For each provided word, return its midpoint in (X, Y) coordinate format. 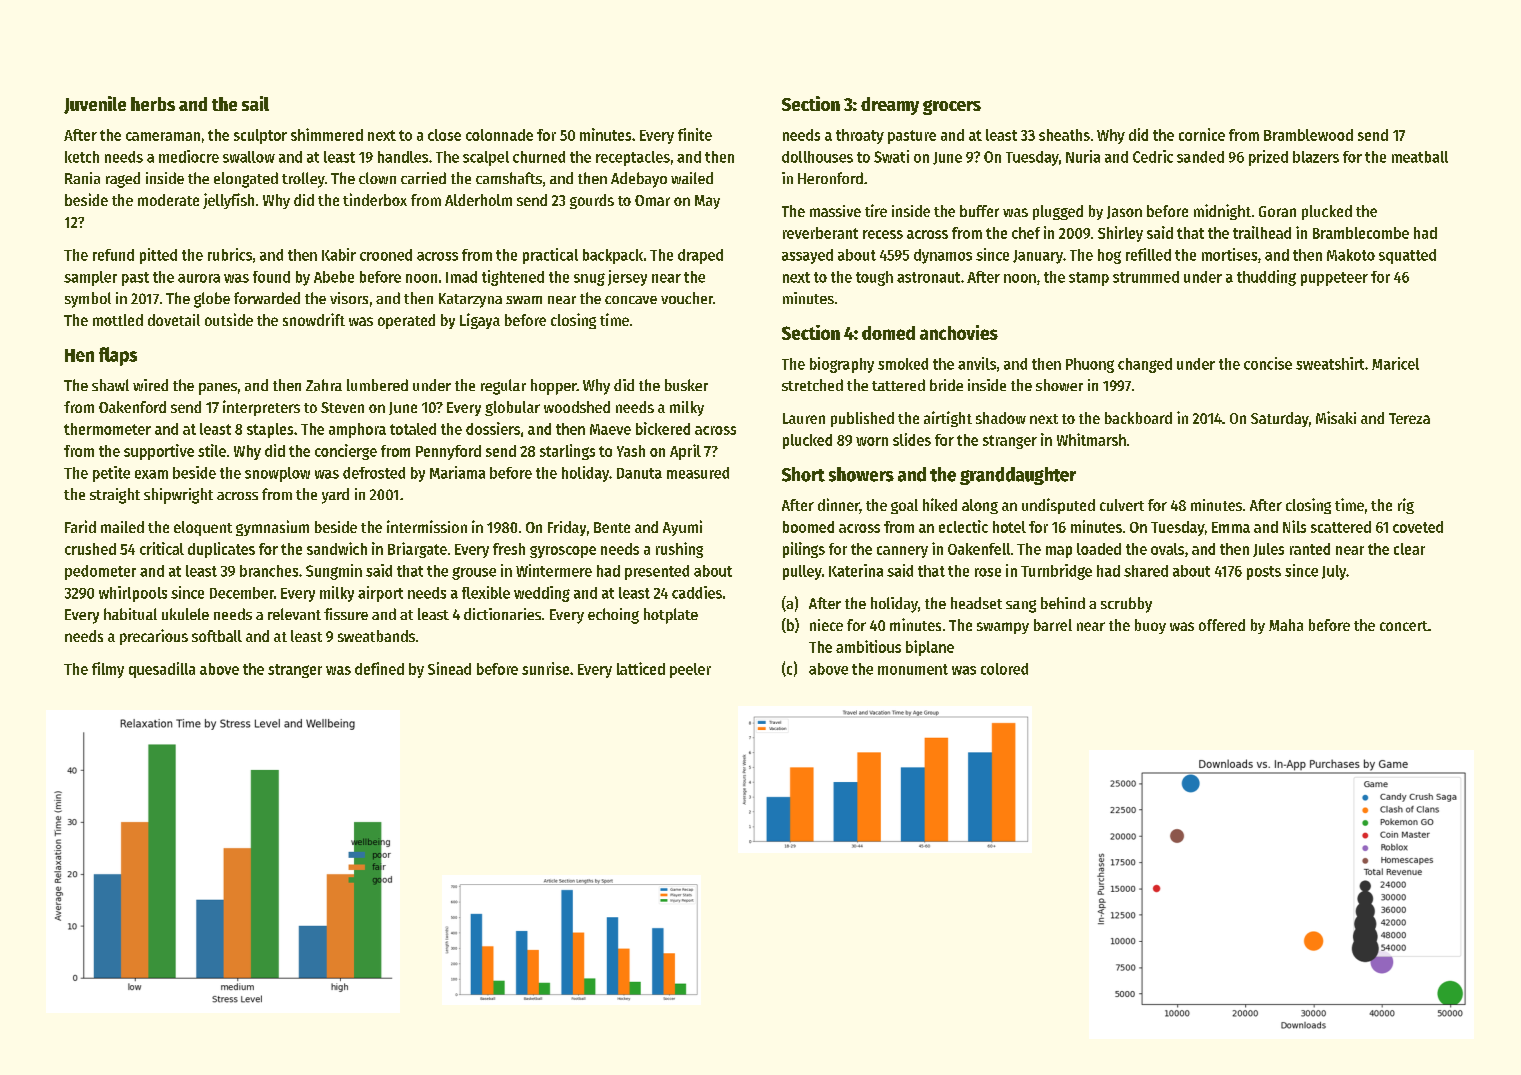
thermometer (107, 429)
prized (1268, 158)
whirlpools (133, 594)
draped (700, 256)
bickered (663, 428)
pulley (802, 572)
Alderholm (478, 200)
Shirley (1120, 234)
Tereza (1409, 418)
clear (1409, 549)
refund (113, 255)
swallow (249, 157)
